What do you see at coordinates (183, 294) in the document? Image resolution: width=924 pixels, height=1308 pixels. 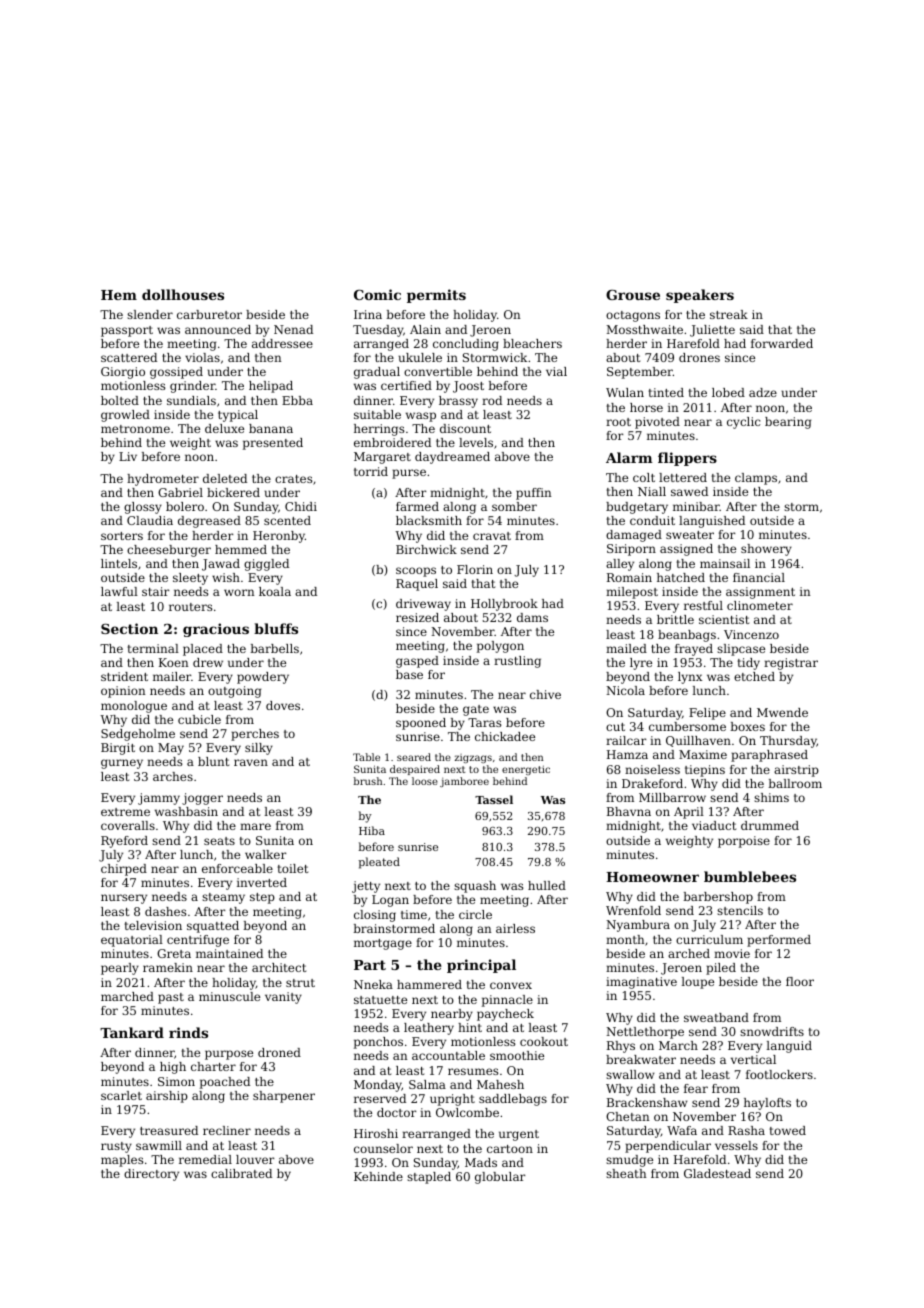 I see `dollhouses` at bounding box center [183, 294].
